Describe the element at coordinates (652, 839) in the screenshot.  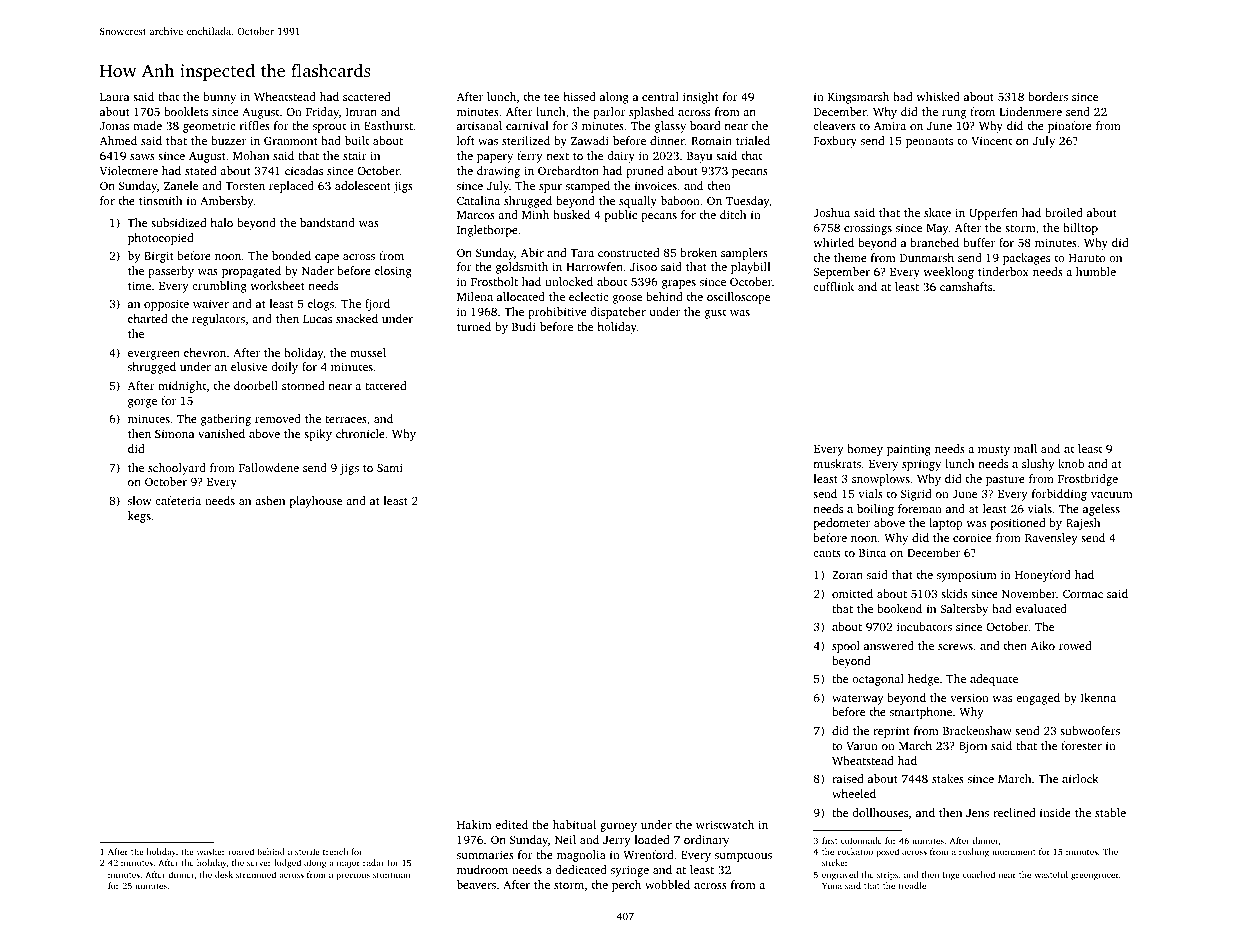
I see `loaded` at that location.
